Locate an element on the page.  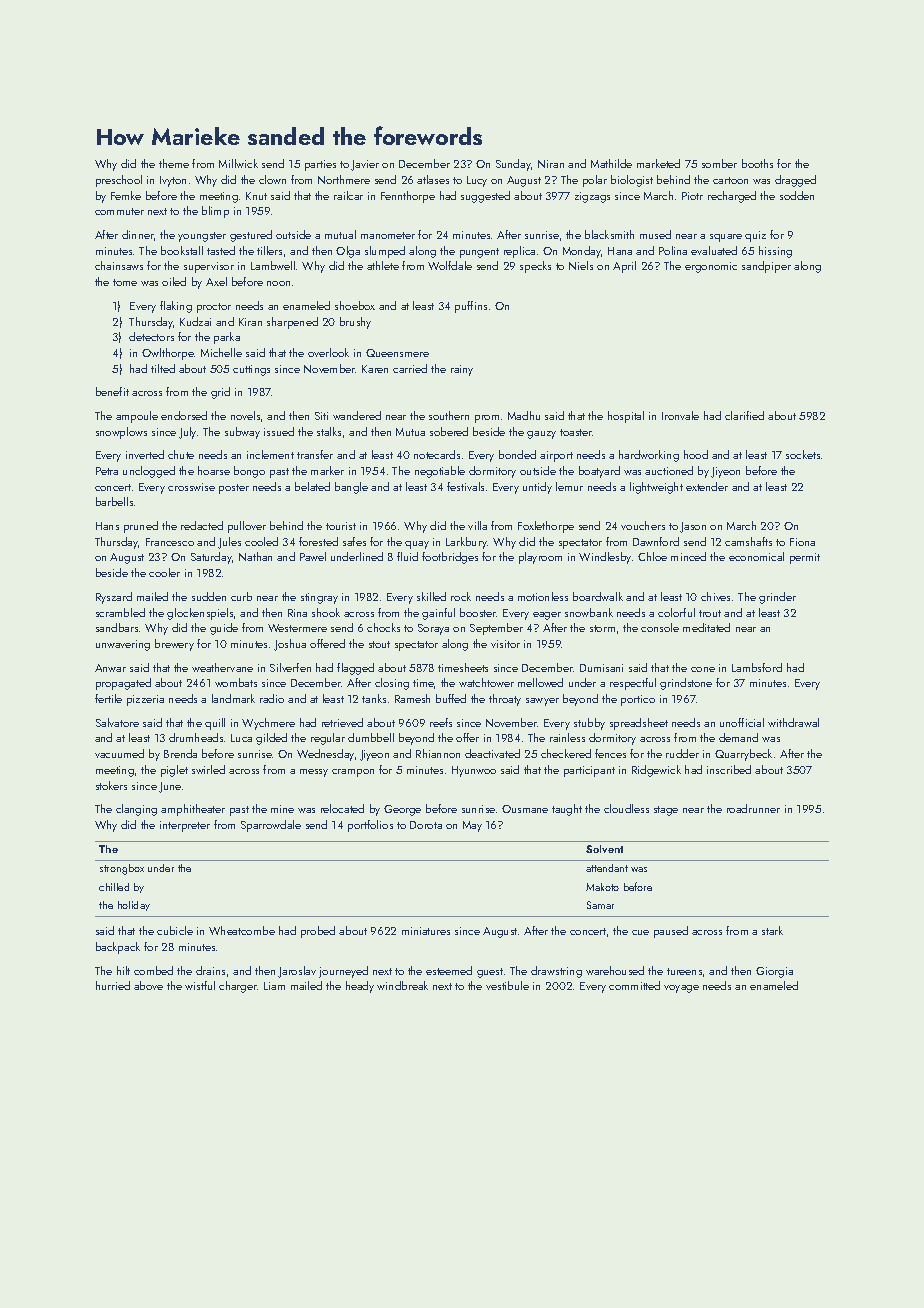
Giorgia is located at coordinates (774, 972).
